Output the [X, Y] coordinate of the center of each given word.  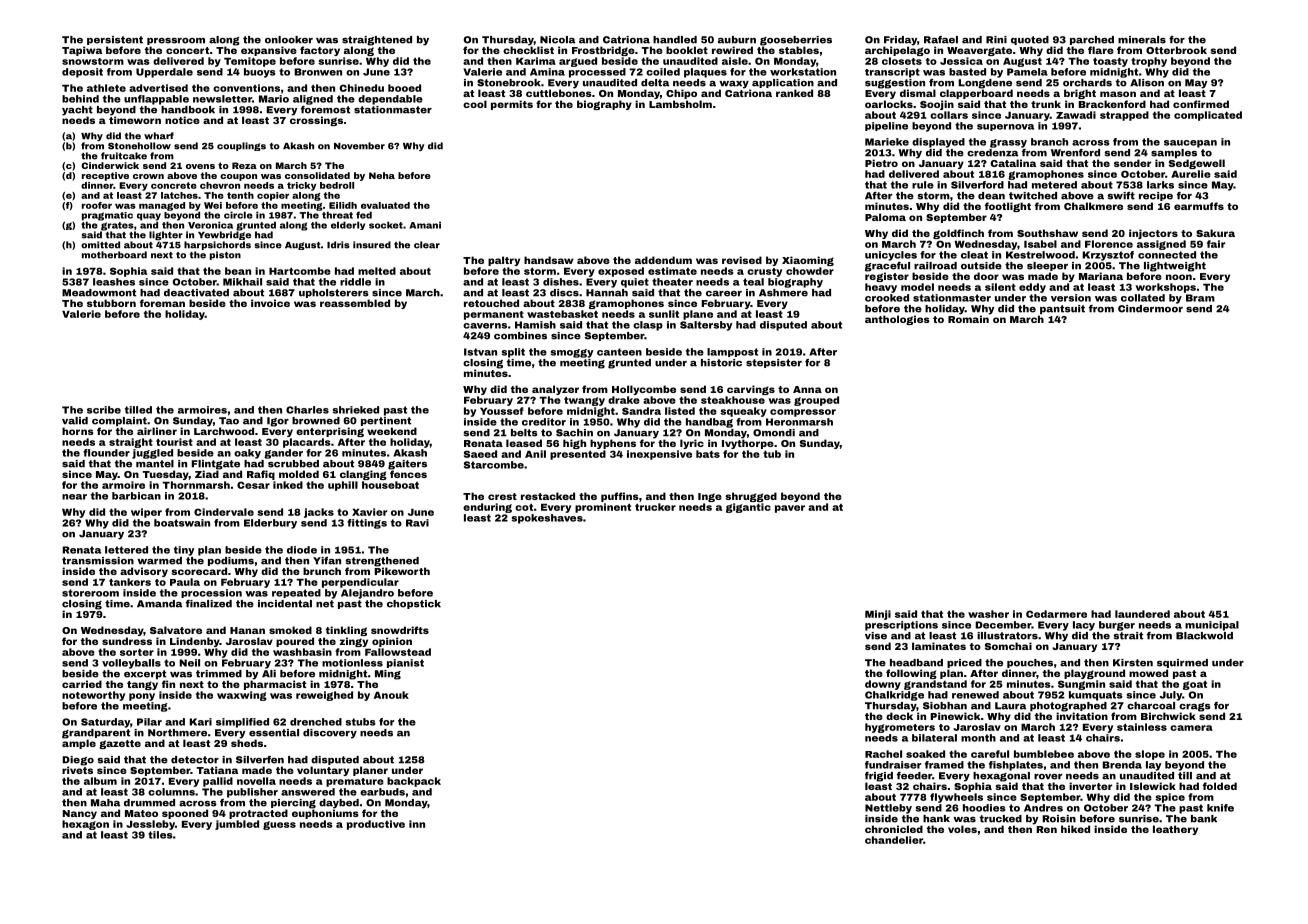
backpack [414, 782]
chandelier [894, 840]
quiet [635, 283]
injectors [1153, 234]
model [917, 287]
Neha [382, 175]
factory [320, 51]
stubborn [111, 303]
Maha [105, 803]
